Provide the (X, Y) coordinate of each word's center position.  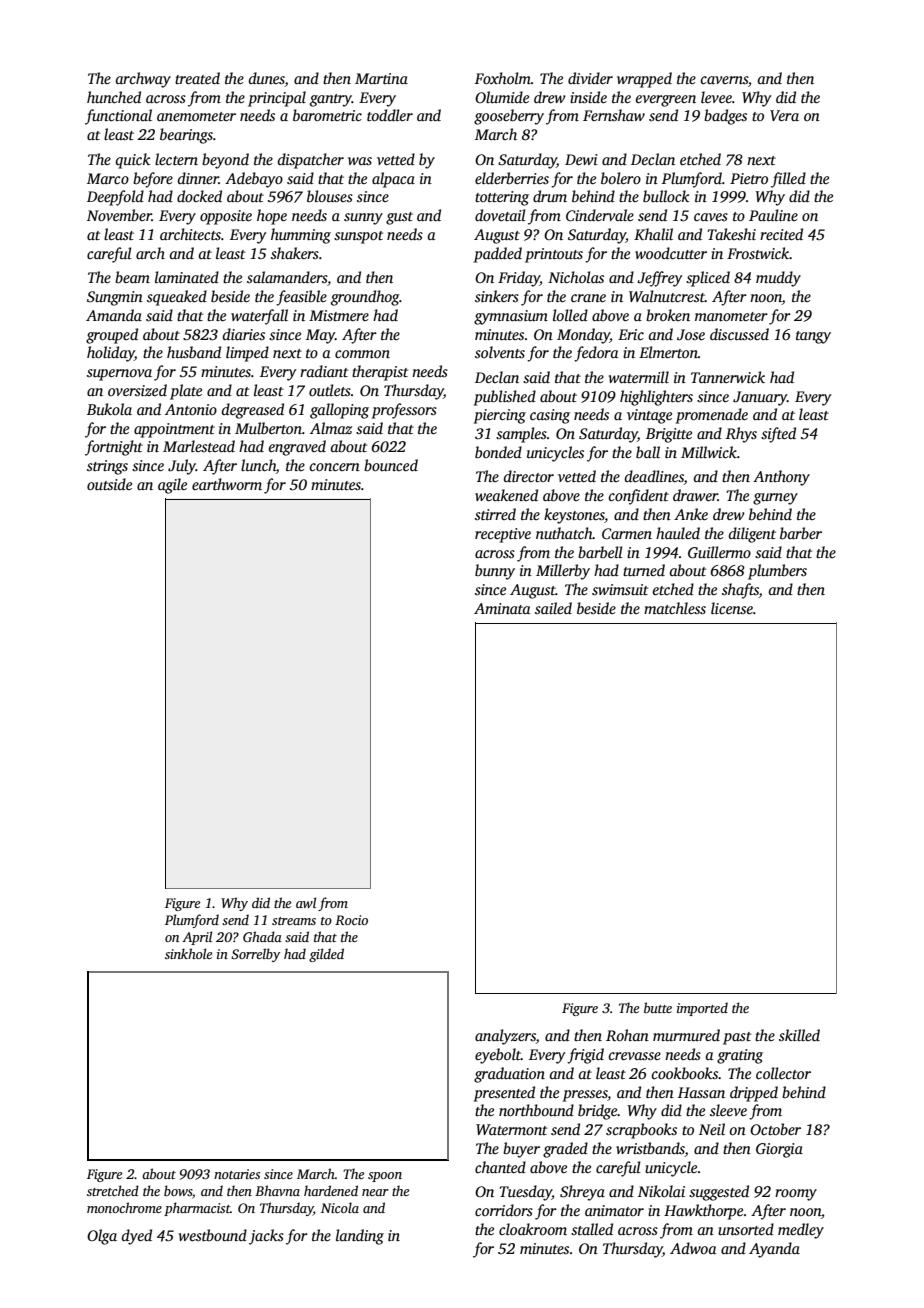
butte (658, 1007)
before (153, 180)
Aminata (502, 608)
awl (306, 902)
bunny (495, 572)
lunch (258, 466)
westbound (213, 1235)
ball (648, 452)
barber (801, 533)
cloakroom (533, 1229)
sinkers (497, 296)
